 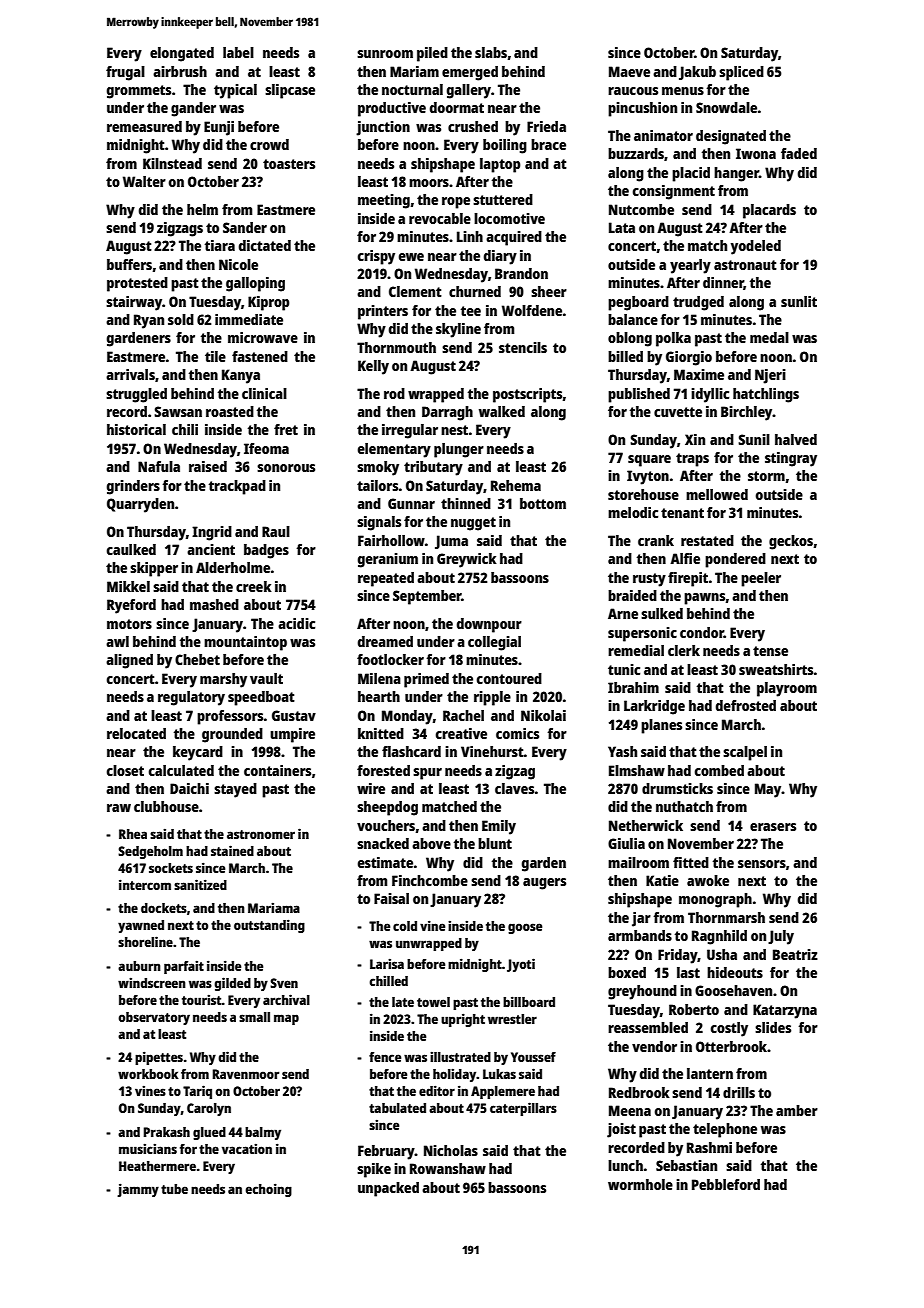 I want to click on Ravenmoor, so click(x=246, y=1074).
